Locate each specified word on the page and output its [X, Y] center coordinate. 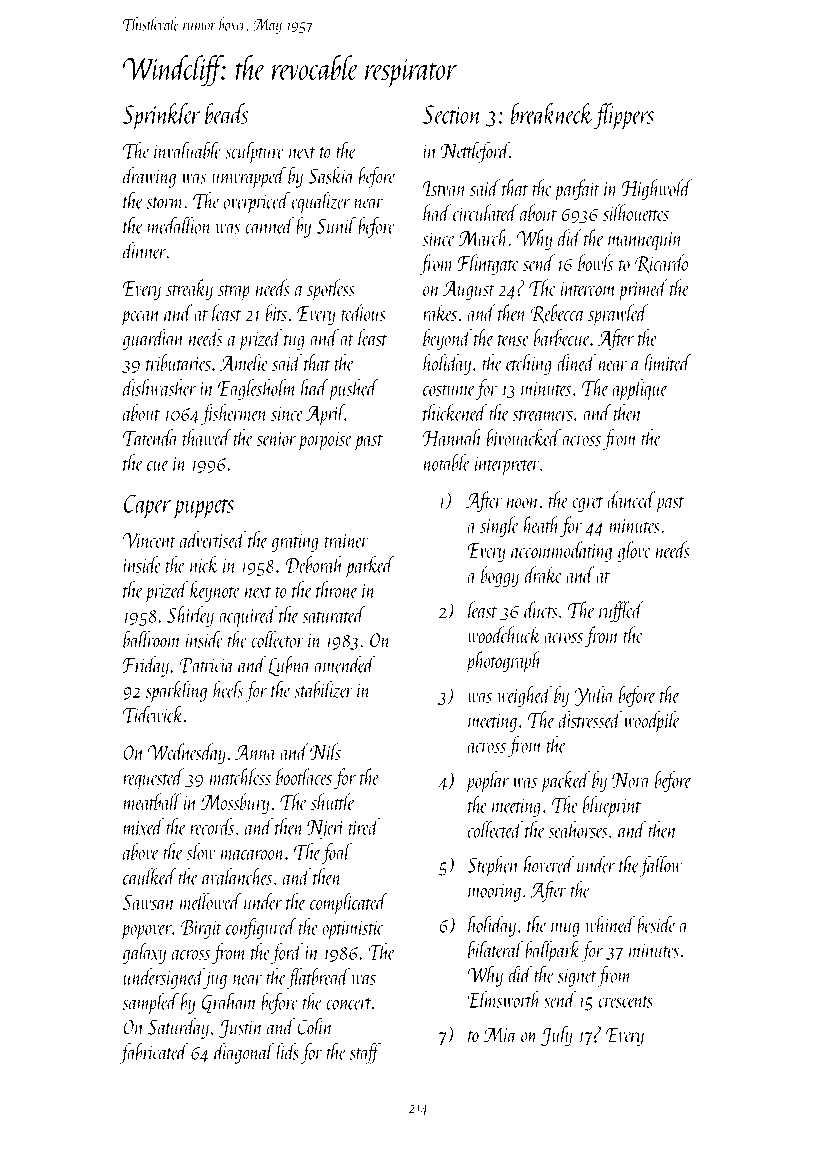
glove [634, 551]
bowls [595, 262]
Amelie [243, 362]
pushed [353, 389]
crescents [626, 1002]
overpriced [257, 203]
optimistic [353, 930]
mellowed [211, 901]
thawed [207, 437]
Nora [630, 780]
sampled [151, 1003]
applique [640, 390]
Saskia [331, 175]
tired [364, 826]
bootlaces [304, 776]
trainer [347, 541]
